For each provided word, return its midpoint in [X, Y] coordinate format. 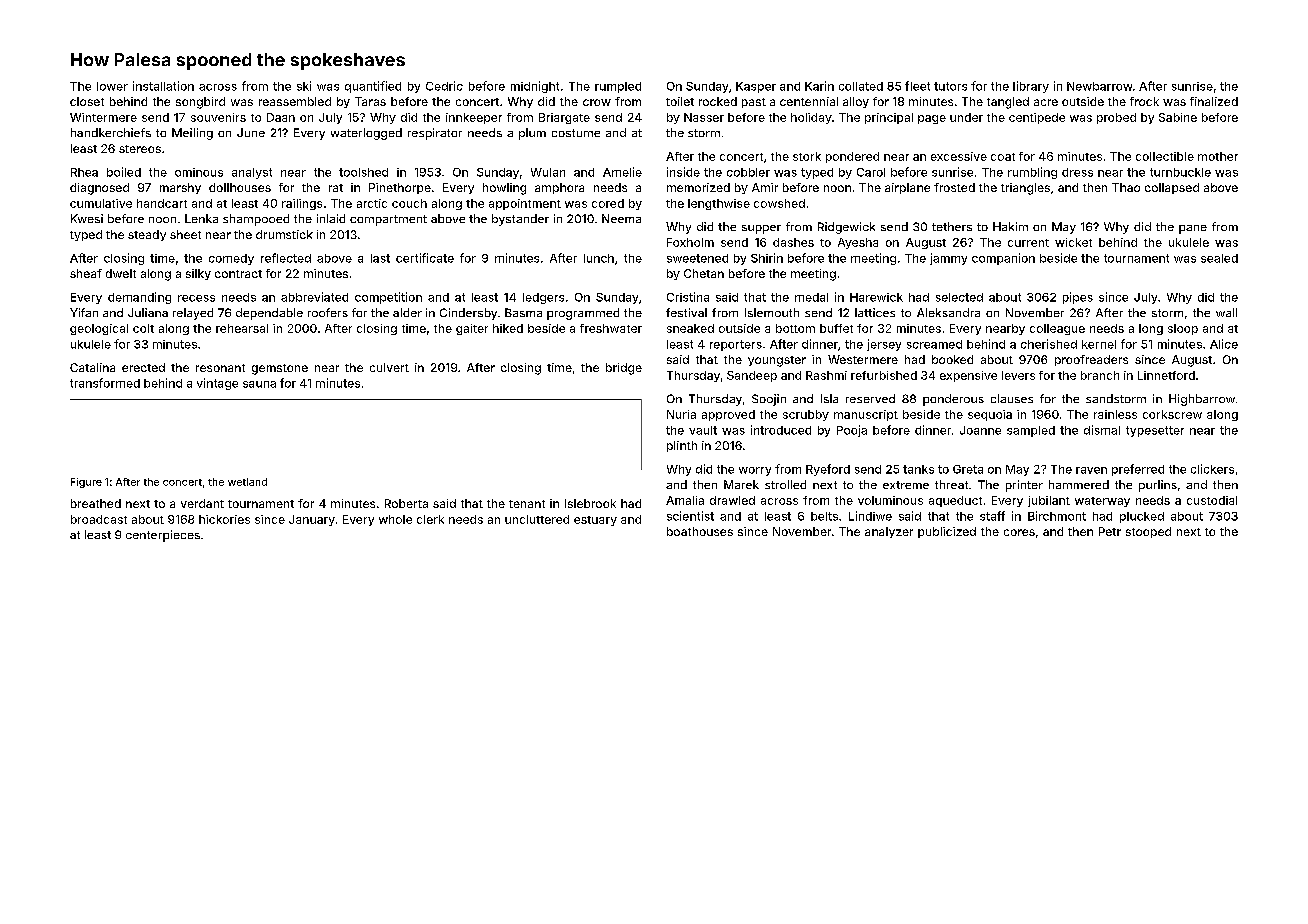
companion [1003, 259]
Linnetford [1166, 375]
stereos [140, 149]
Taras [370, 101]
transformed [105, 383]
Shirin [767, 258]
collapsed [1172, 188]
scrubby [806, 415]
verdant [202, 503]
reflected [286, 258]
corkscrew [1172, 414]
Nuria [681, 414]
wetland [247, 482]
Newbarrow [1099, 86]
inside [683, 172]
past [754, 103]
